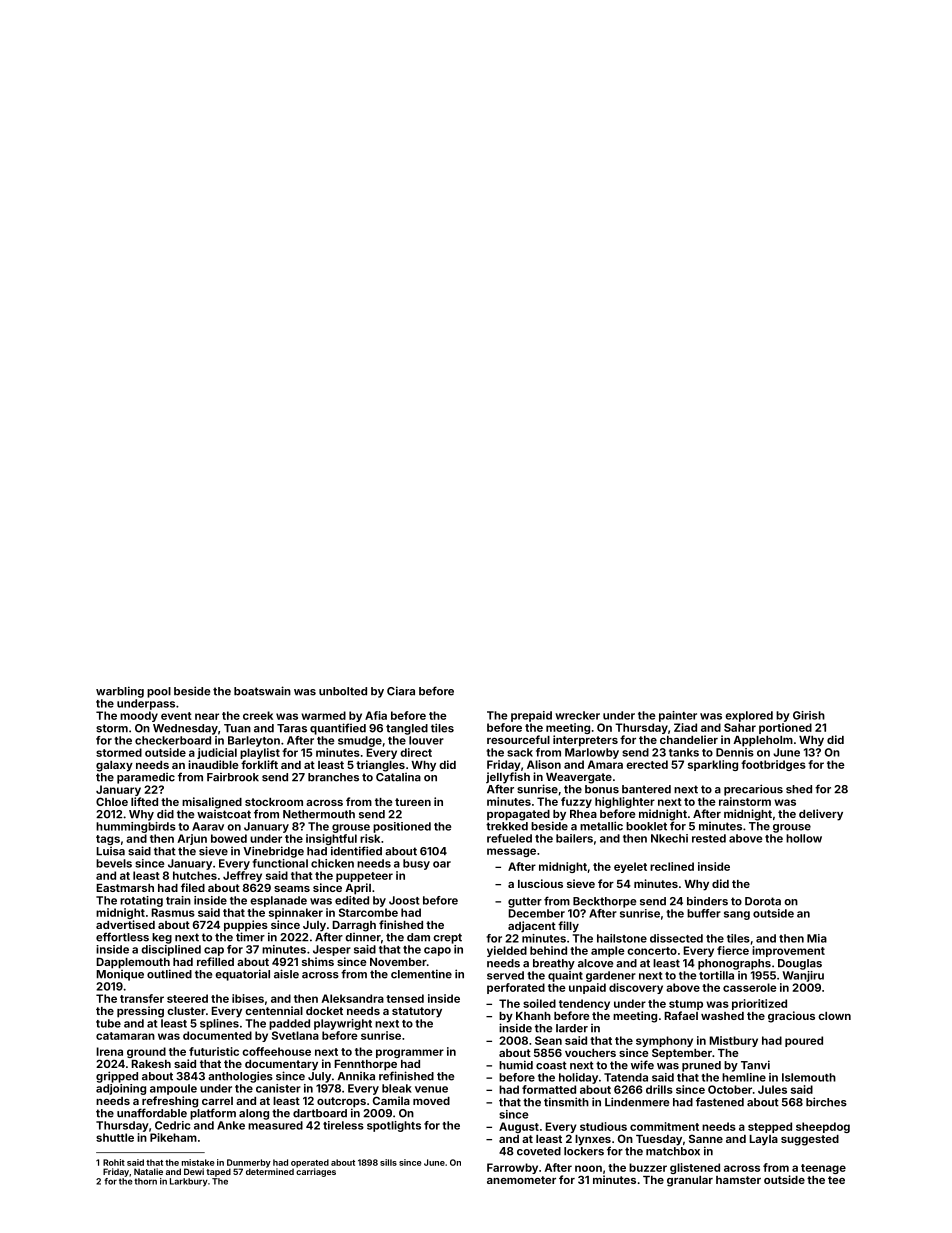 The width and height of the screenshot is (952, 1233). I want to click on Ciara, so click(401, 691).
